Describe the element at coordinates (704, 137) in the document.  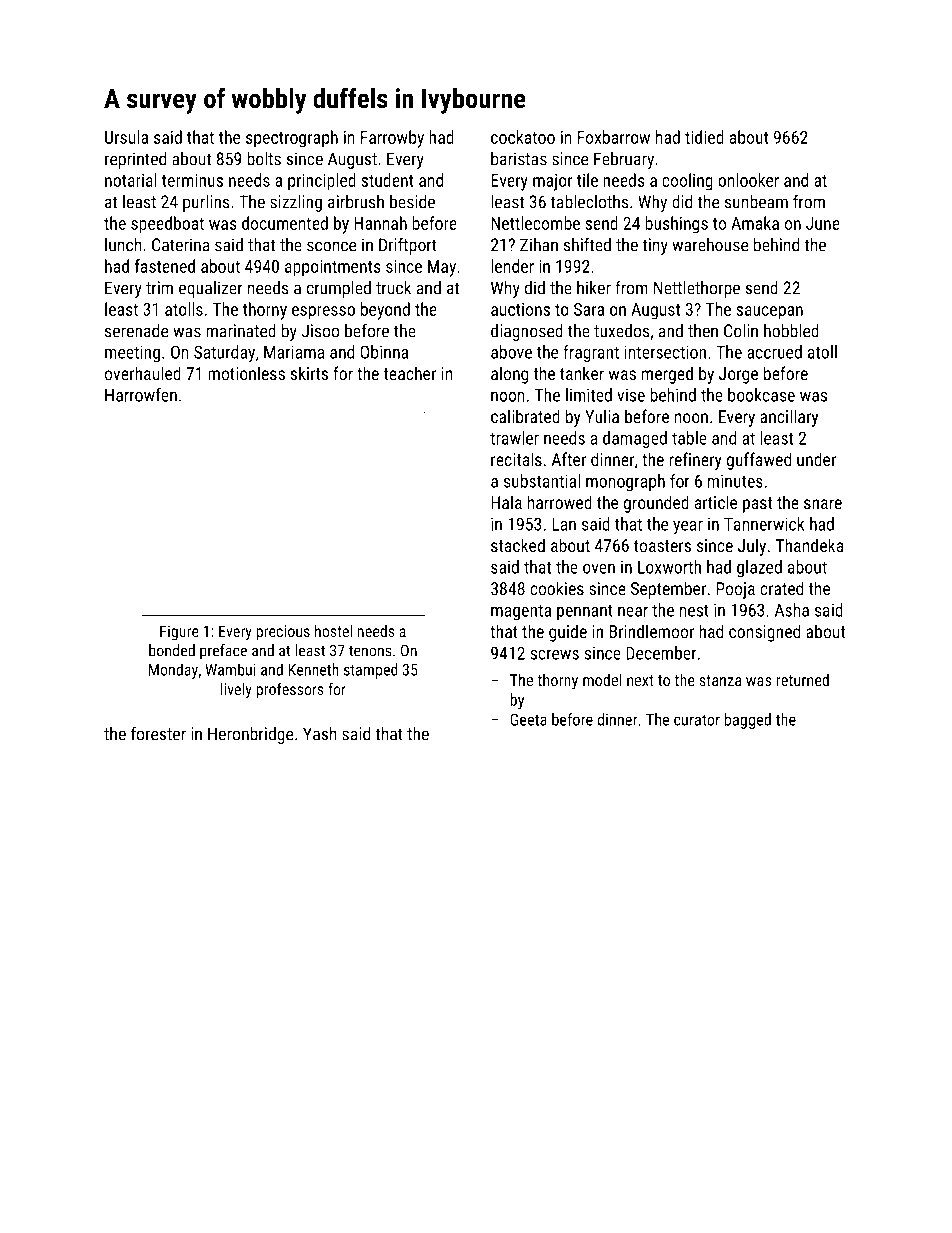
I see `tidied` at that location.
